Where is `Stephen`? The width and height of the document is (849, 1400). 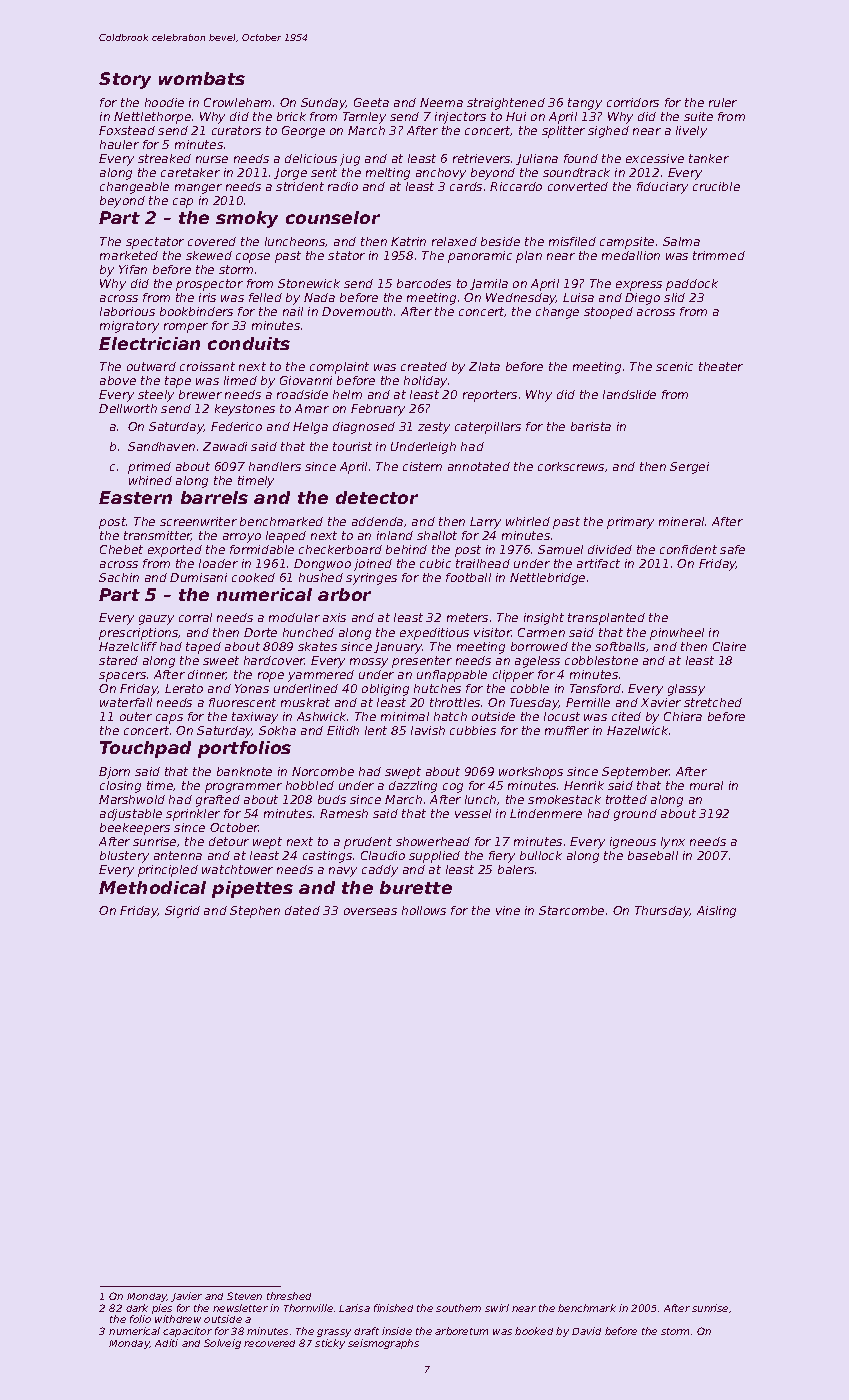
Stephen is located at coordinates (255, 912).
